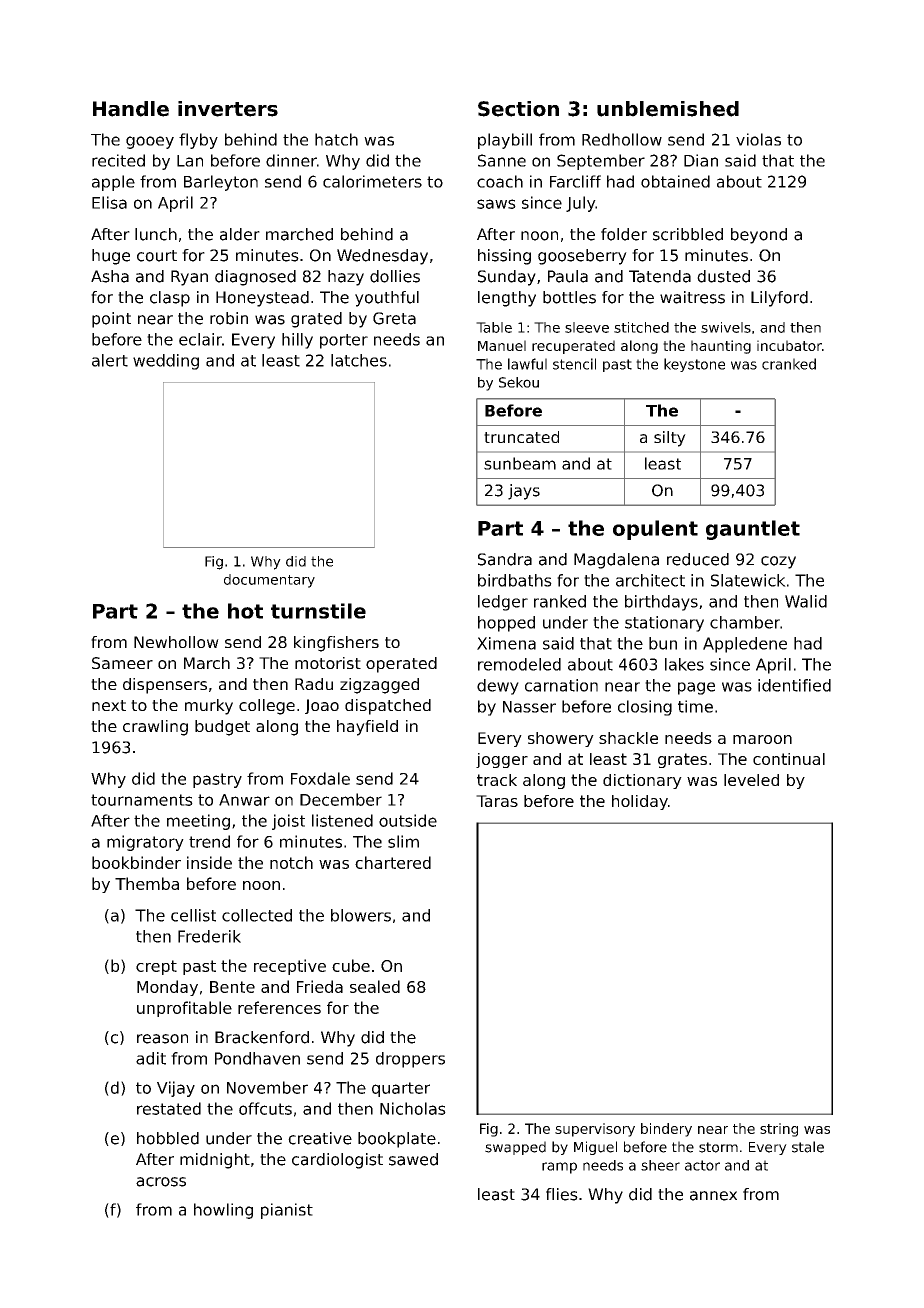  Describe the element at coordinates (748, 580) in the screenshot. I see `Slatewick` at that location.
